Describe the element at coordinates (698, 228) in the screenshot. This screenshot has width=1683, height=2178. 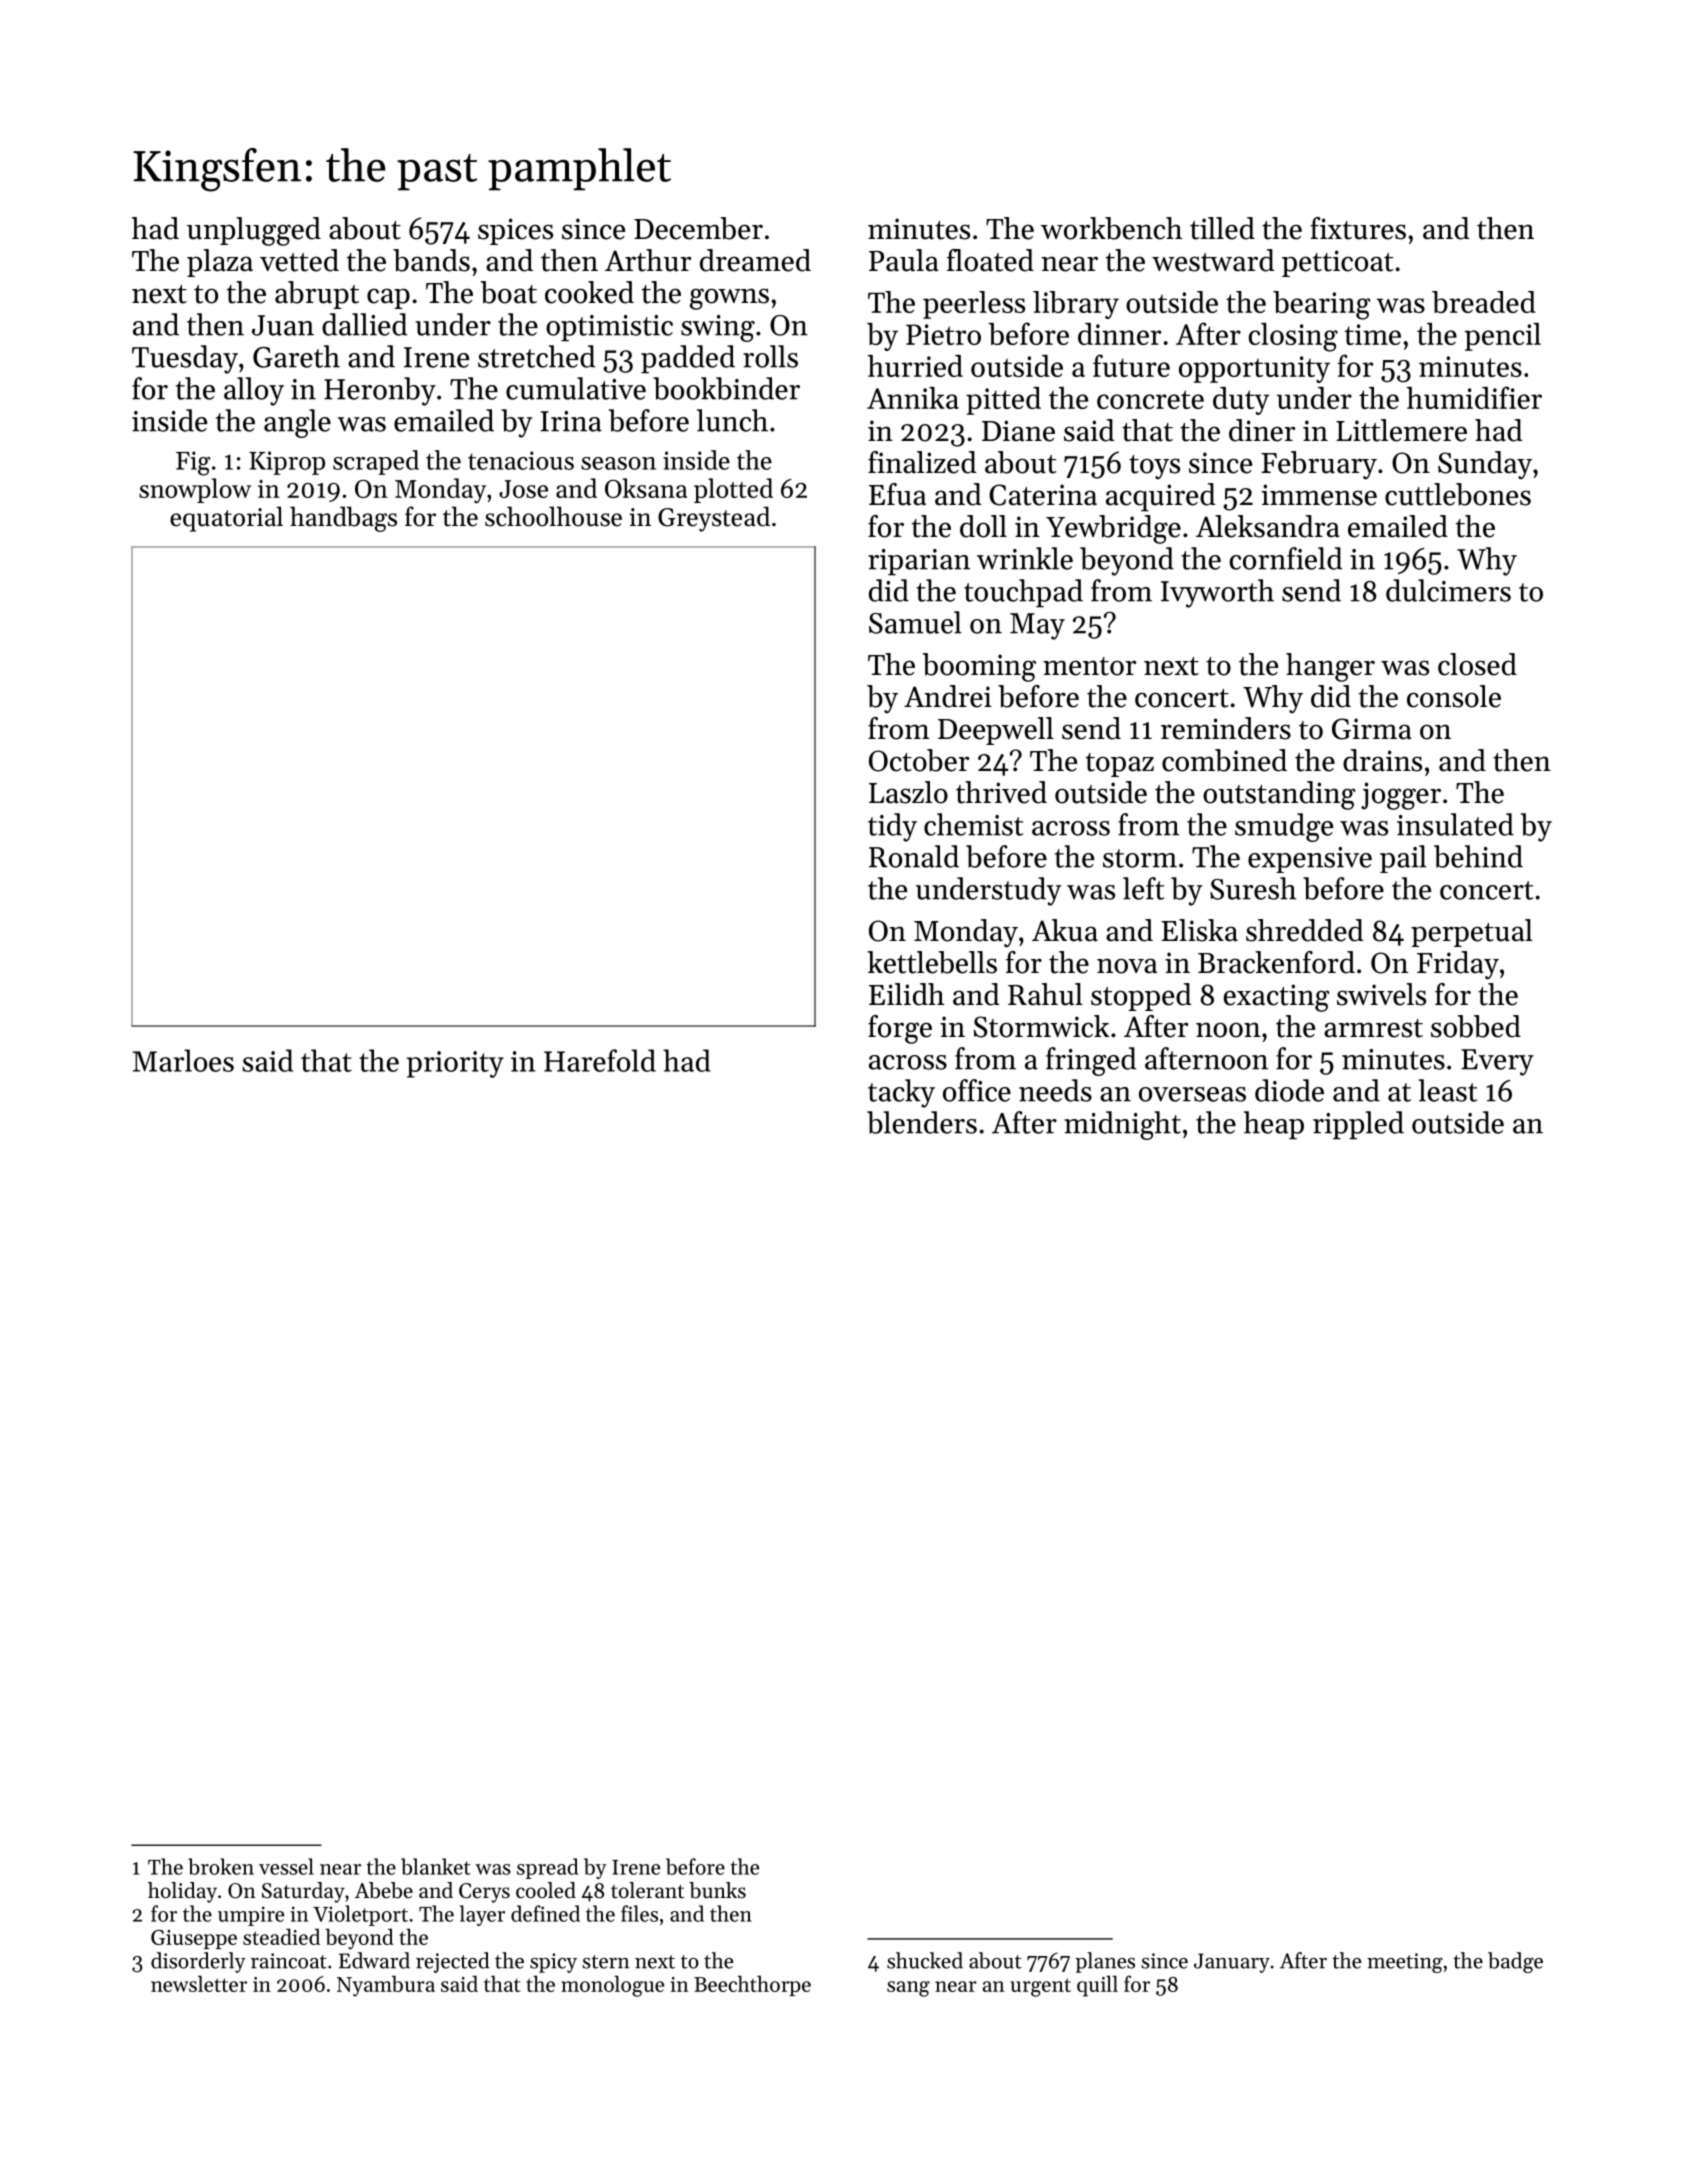
I see `December` at that location.
